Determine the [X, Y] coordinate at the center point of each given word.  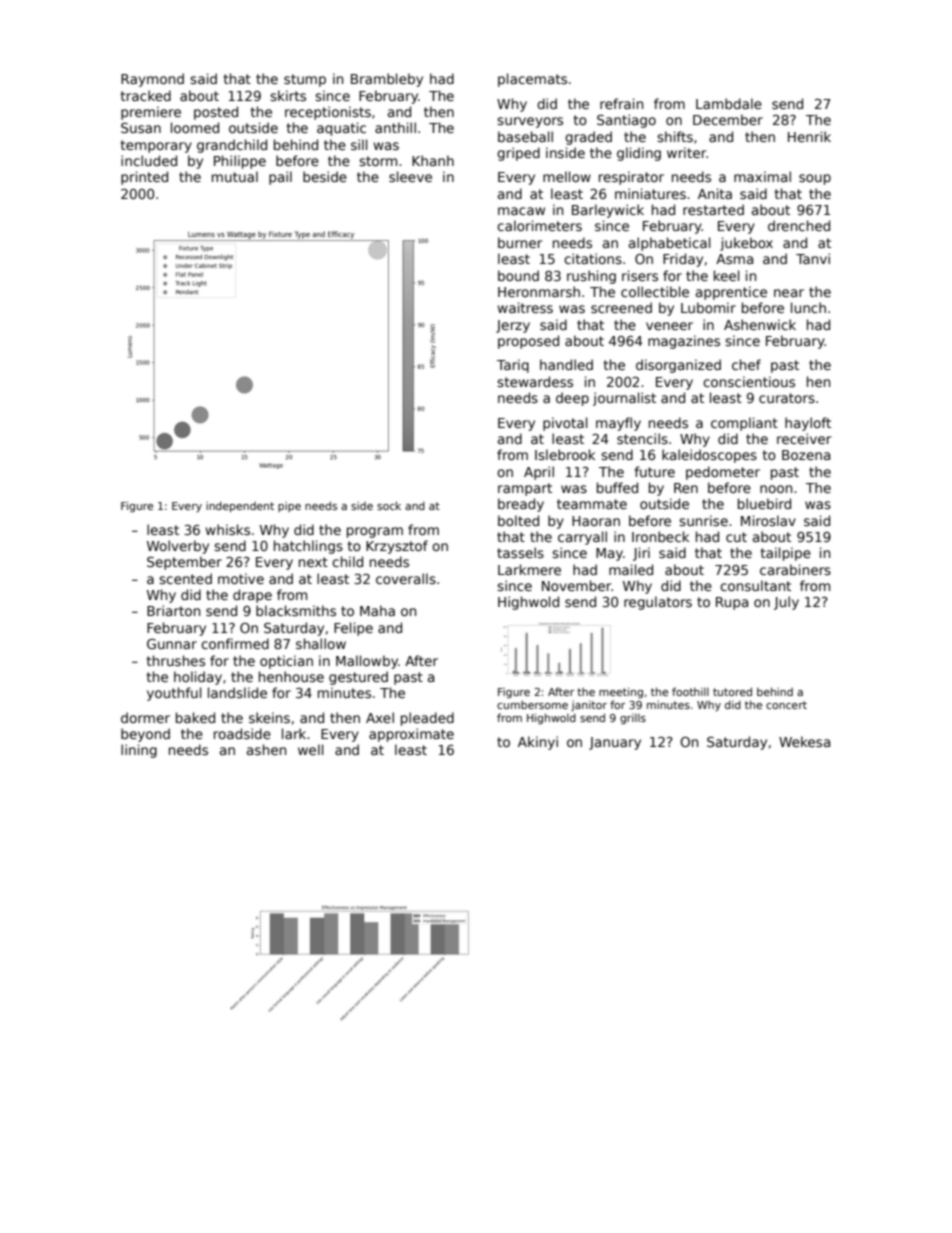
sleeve [410, 176]
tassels [520, 552]
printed [144, 178]
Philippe [240, 162]
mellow [567, 176]
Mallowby [367, 662]
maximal [762, 176]
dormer [145, 717]
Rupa [732, 603]
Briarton [173, 610]
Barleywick [608, 211]
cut [736, 537]
